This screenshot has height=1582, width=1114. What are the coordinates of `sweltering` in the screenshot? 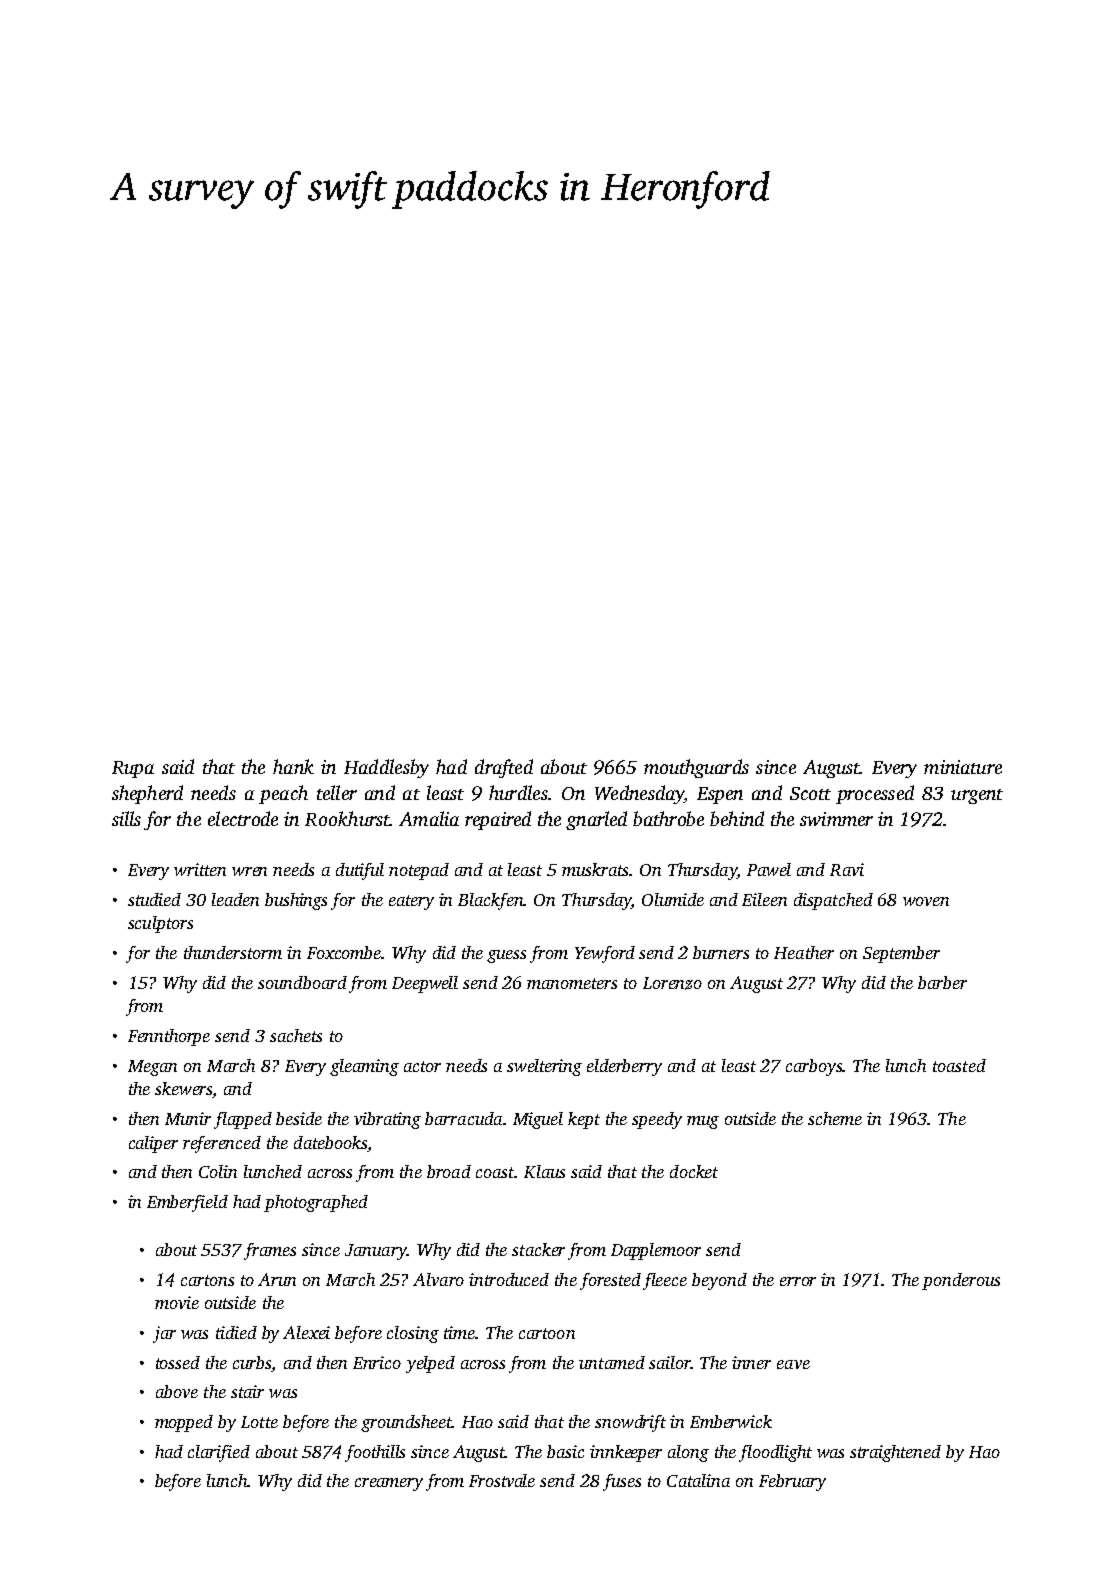 It's located at (544, 1067).
